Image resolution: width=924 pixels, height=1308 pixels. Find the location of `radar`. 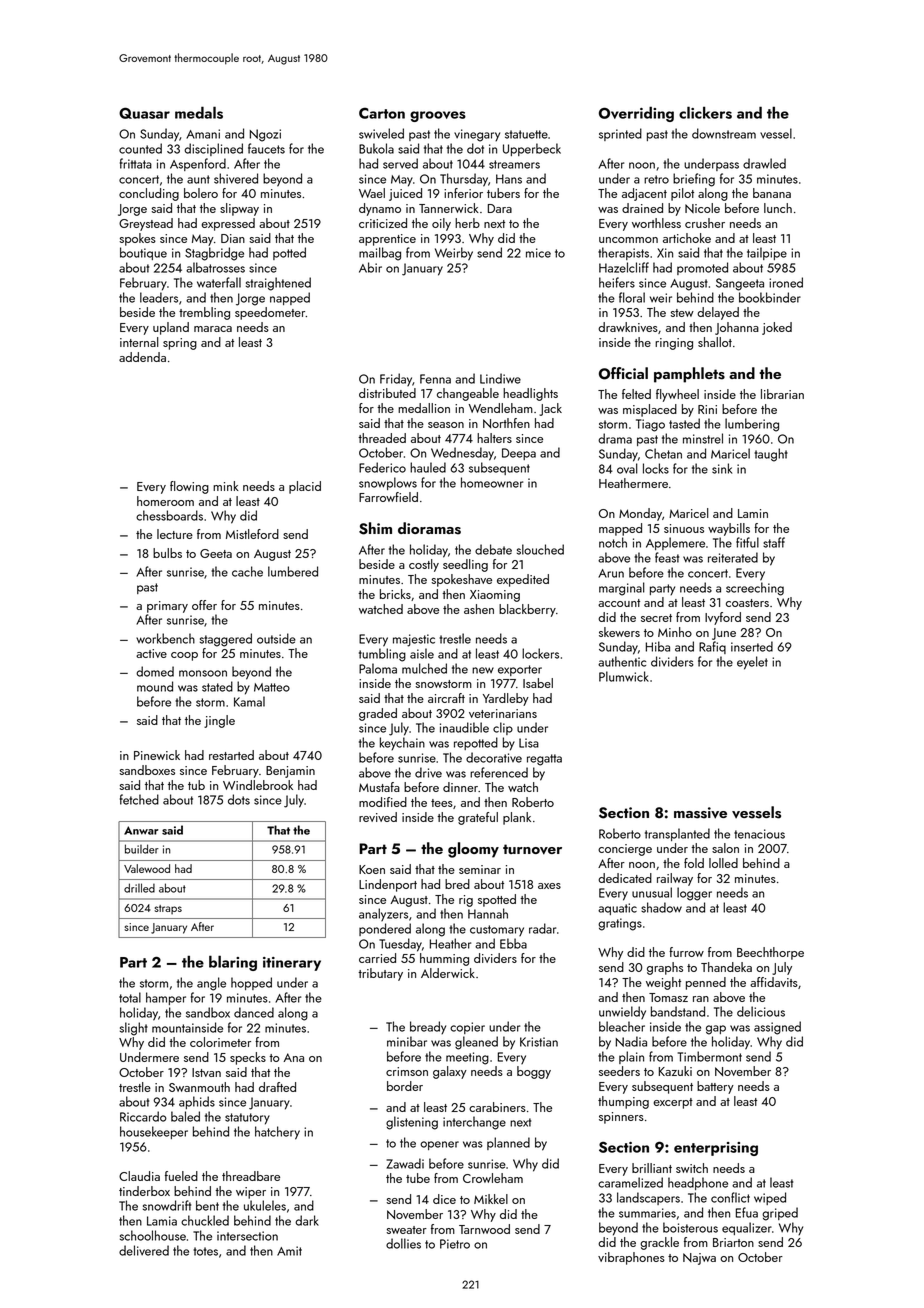

radar is located at coordinates (542, 928).
